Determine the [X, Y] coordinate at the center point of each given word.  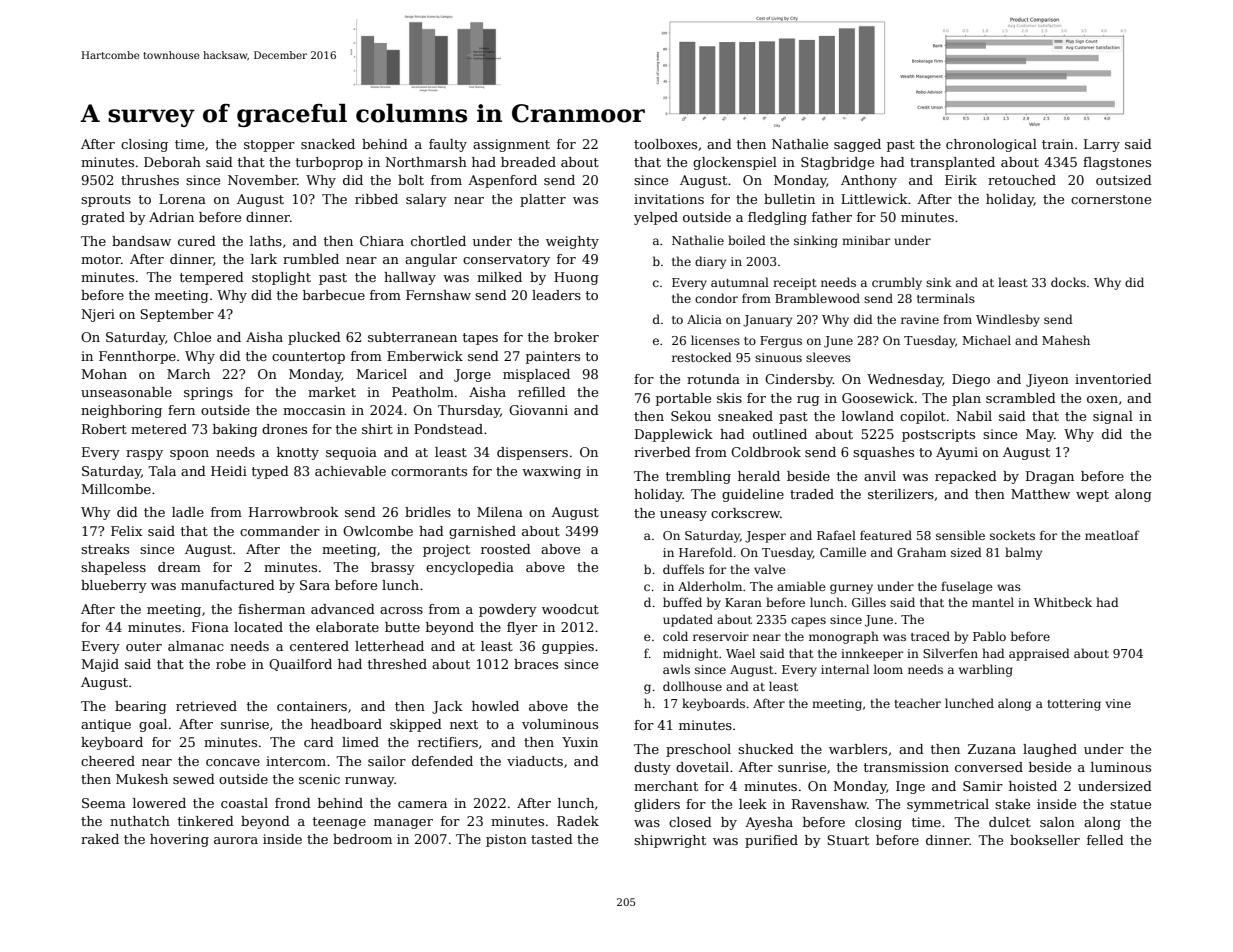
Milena [500, 512]
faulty [448, 145]
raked [100, 839]
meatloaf [1112, 535]
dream [179, 567]
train [1058, 144]
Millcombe [116, 489]
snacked [328, 144]
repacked [966, 477]
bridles [428, 512]
